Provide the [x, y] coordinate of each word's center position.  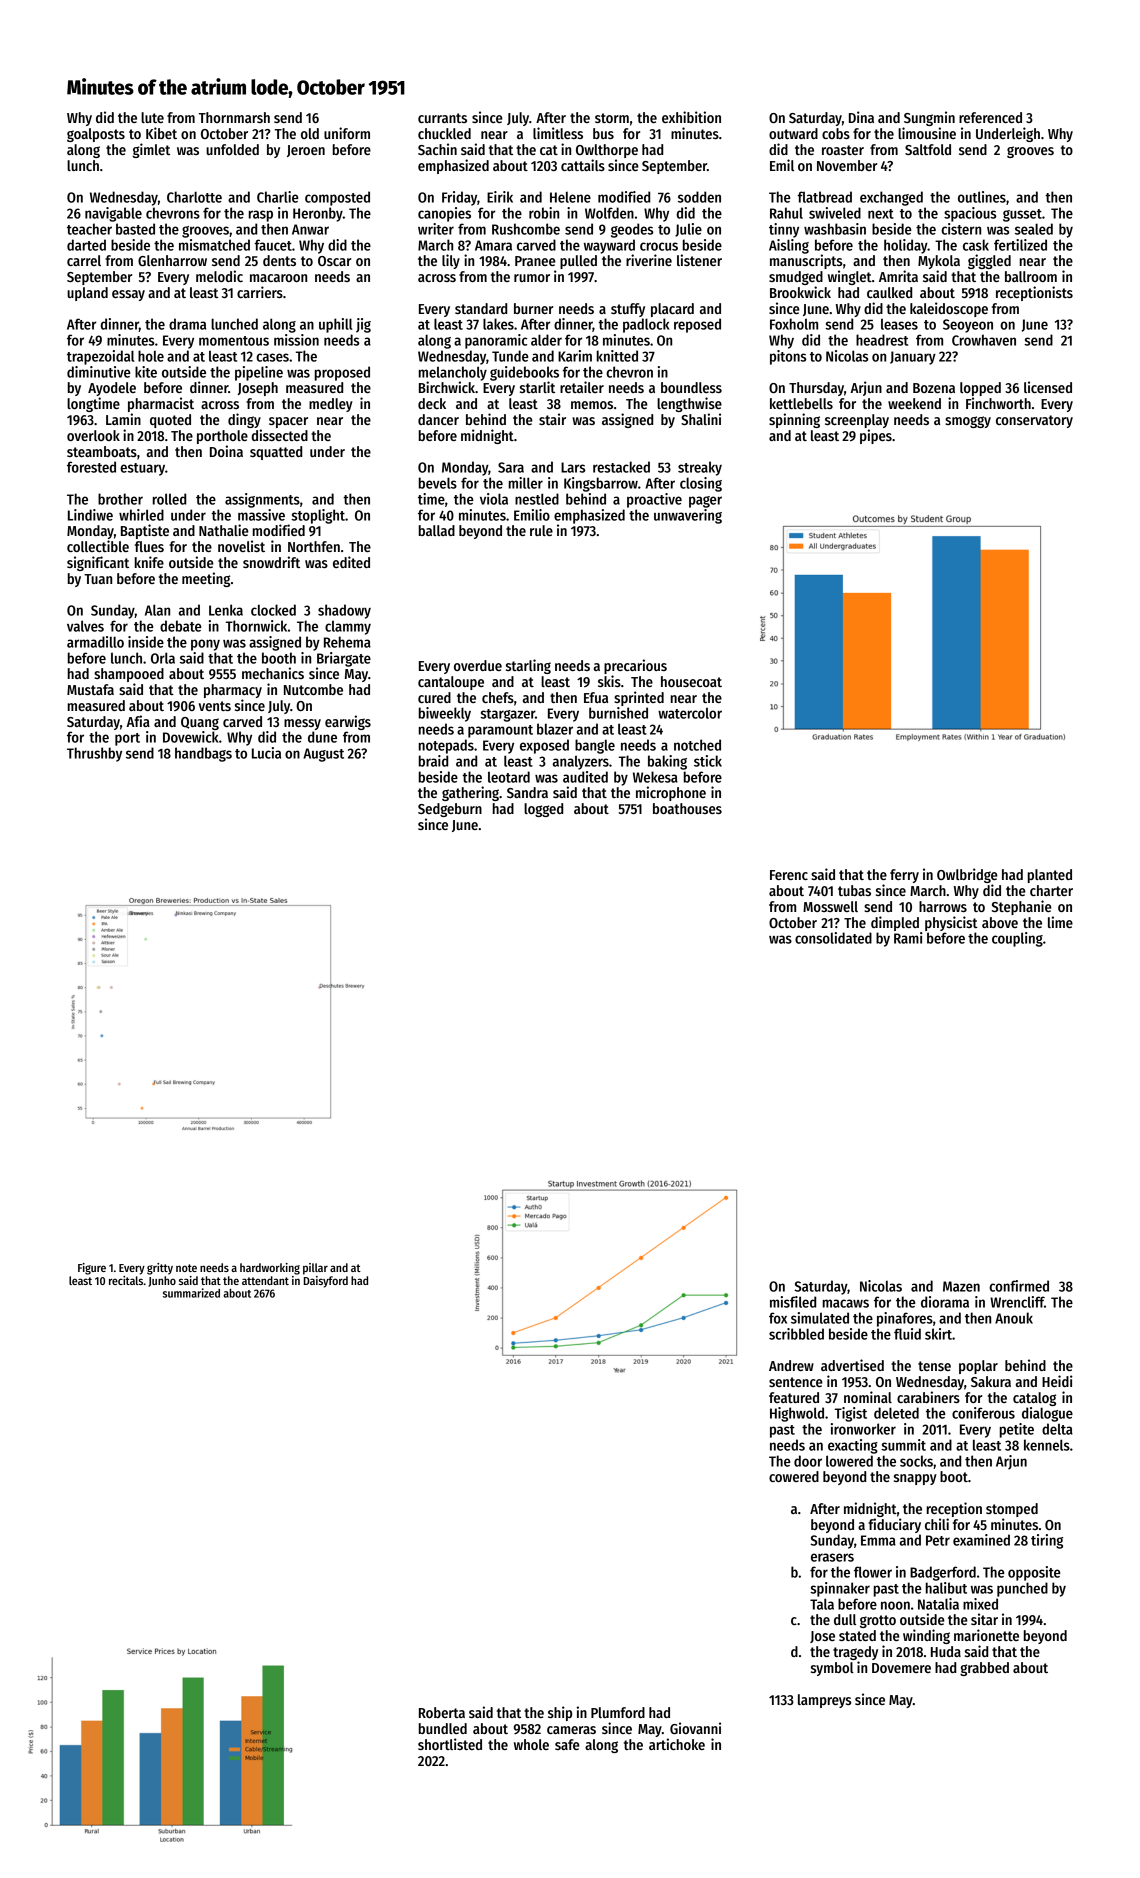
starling [528, 666]
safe [567, 1744]
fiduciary [894, 1525]
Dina [861, 117]
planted [1050, 876]
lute [152, 117]
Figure [92, 1269]
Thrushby [94, 754]
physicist [951, 923]
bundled [443, 1728]
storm [612, 118]
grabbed [984, 1669]
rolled [169, 499]
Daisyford [326, 1282]
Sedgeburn [450, 810]
